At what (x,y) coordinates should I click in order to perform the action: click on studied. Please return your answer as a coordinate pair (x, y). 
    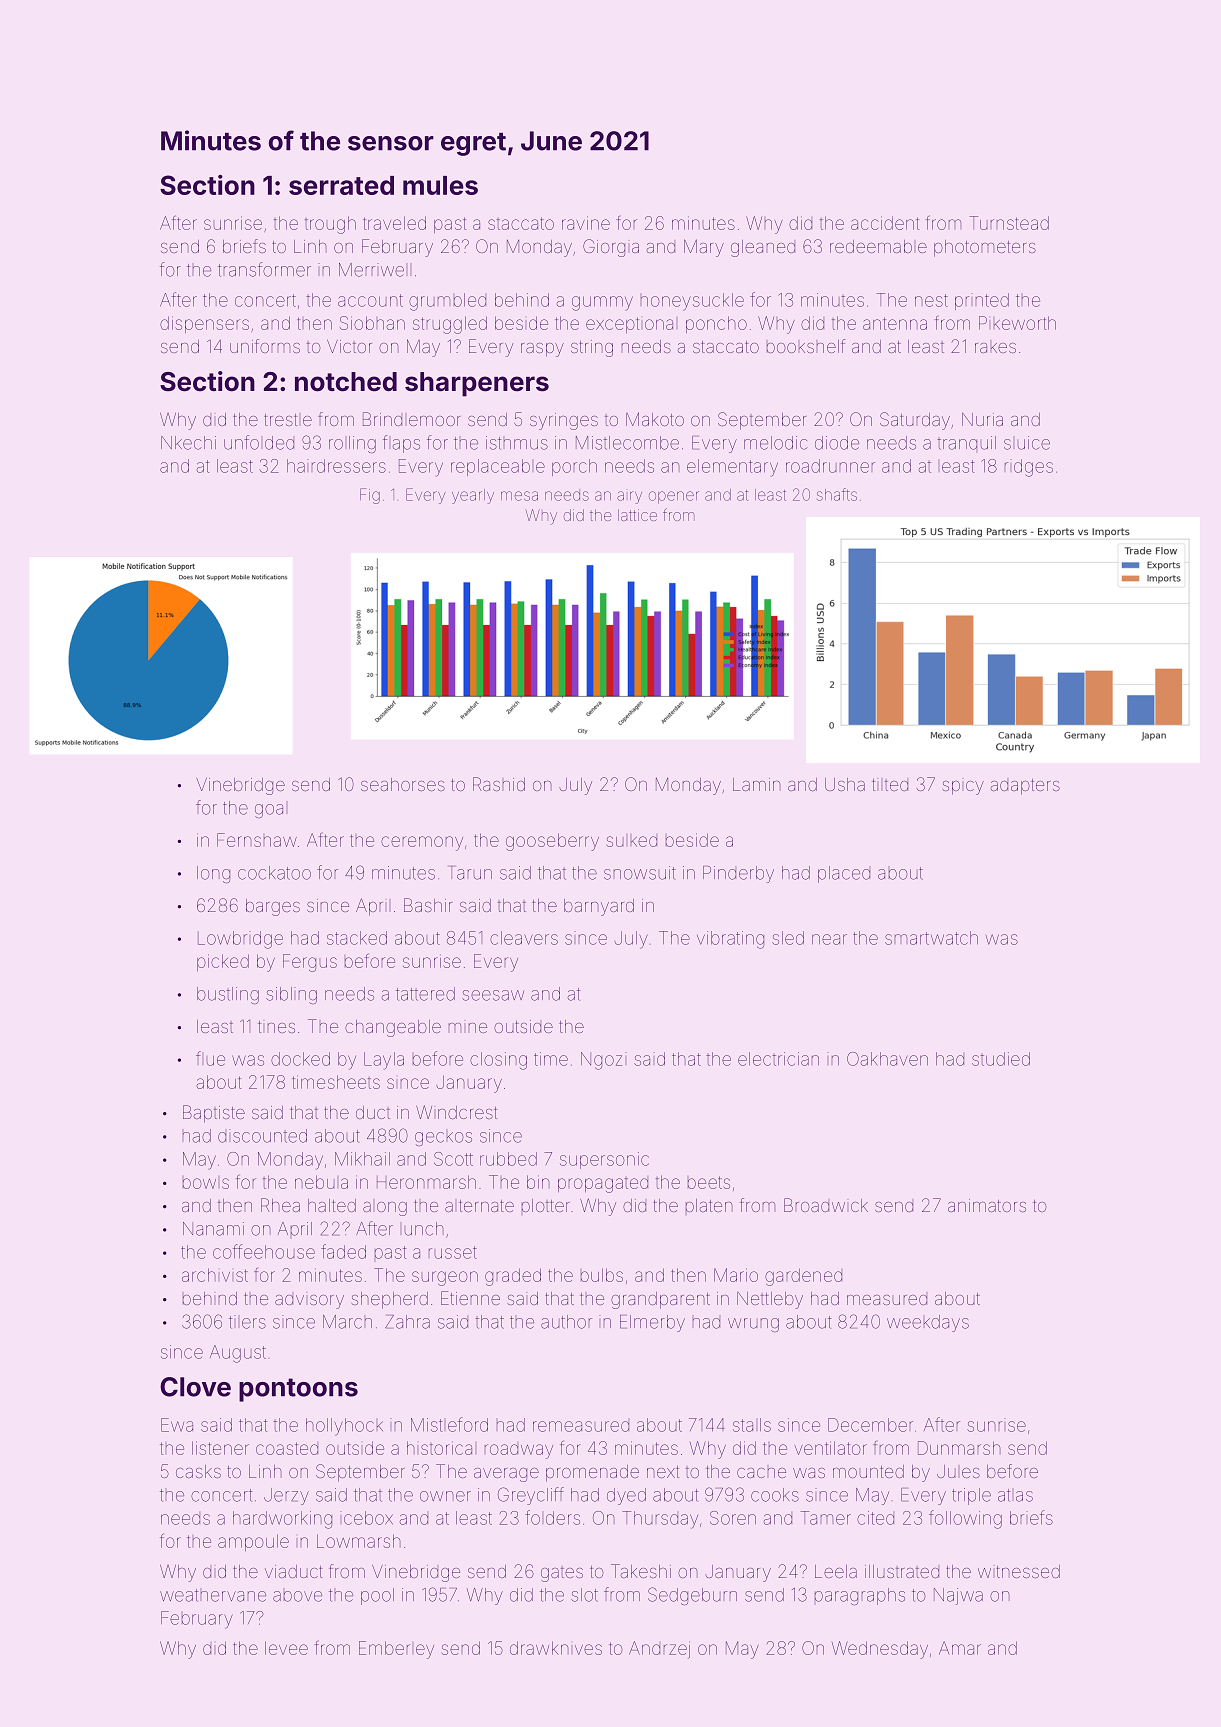
    Looking at the image, I should click on (1001, 1059).
